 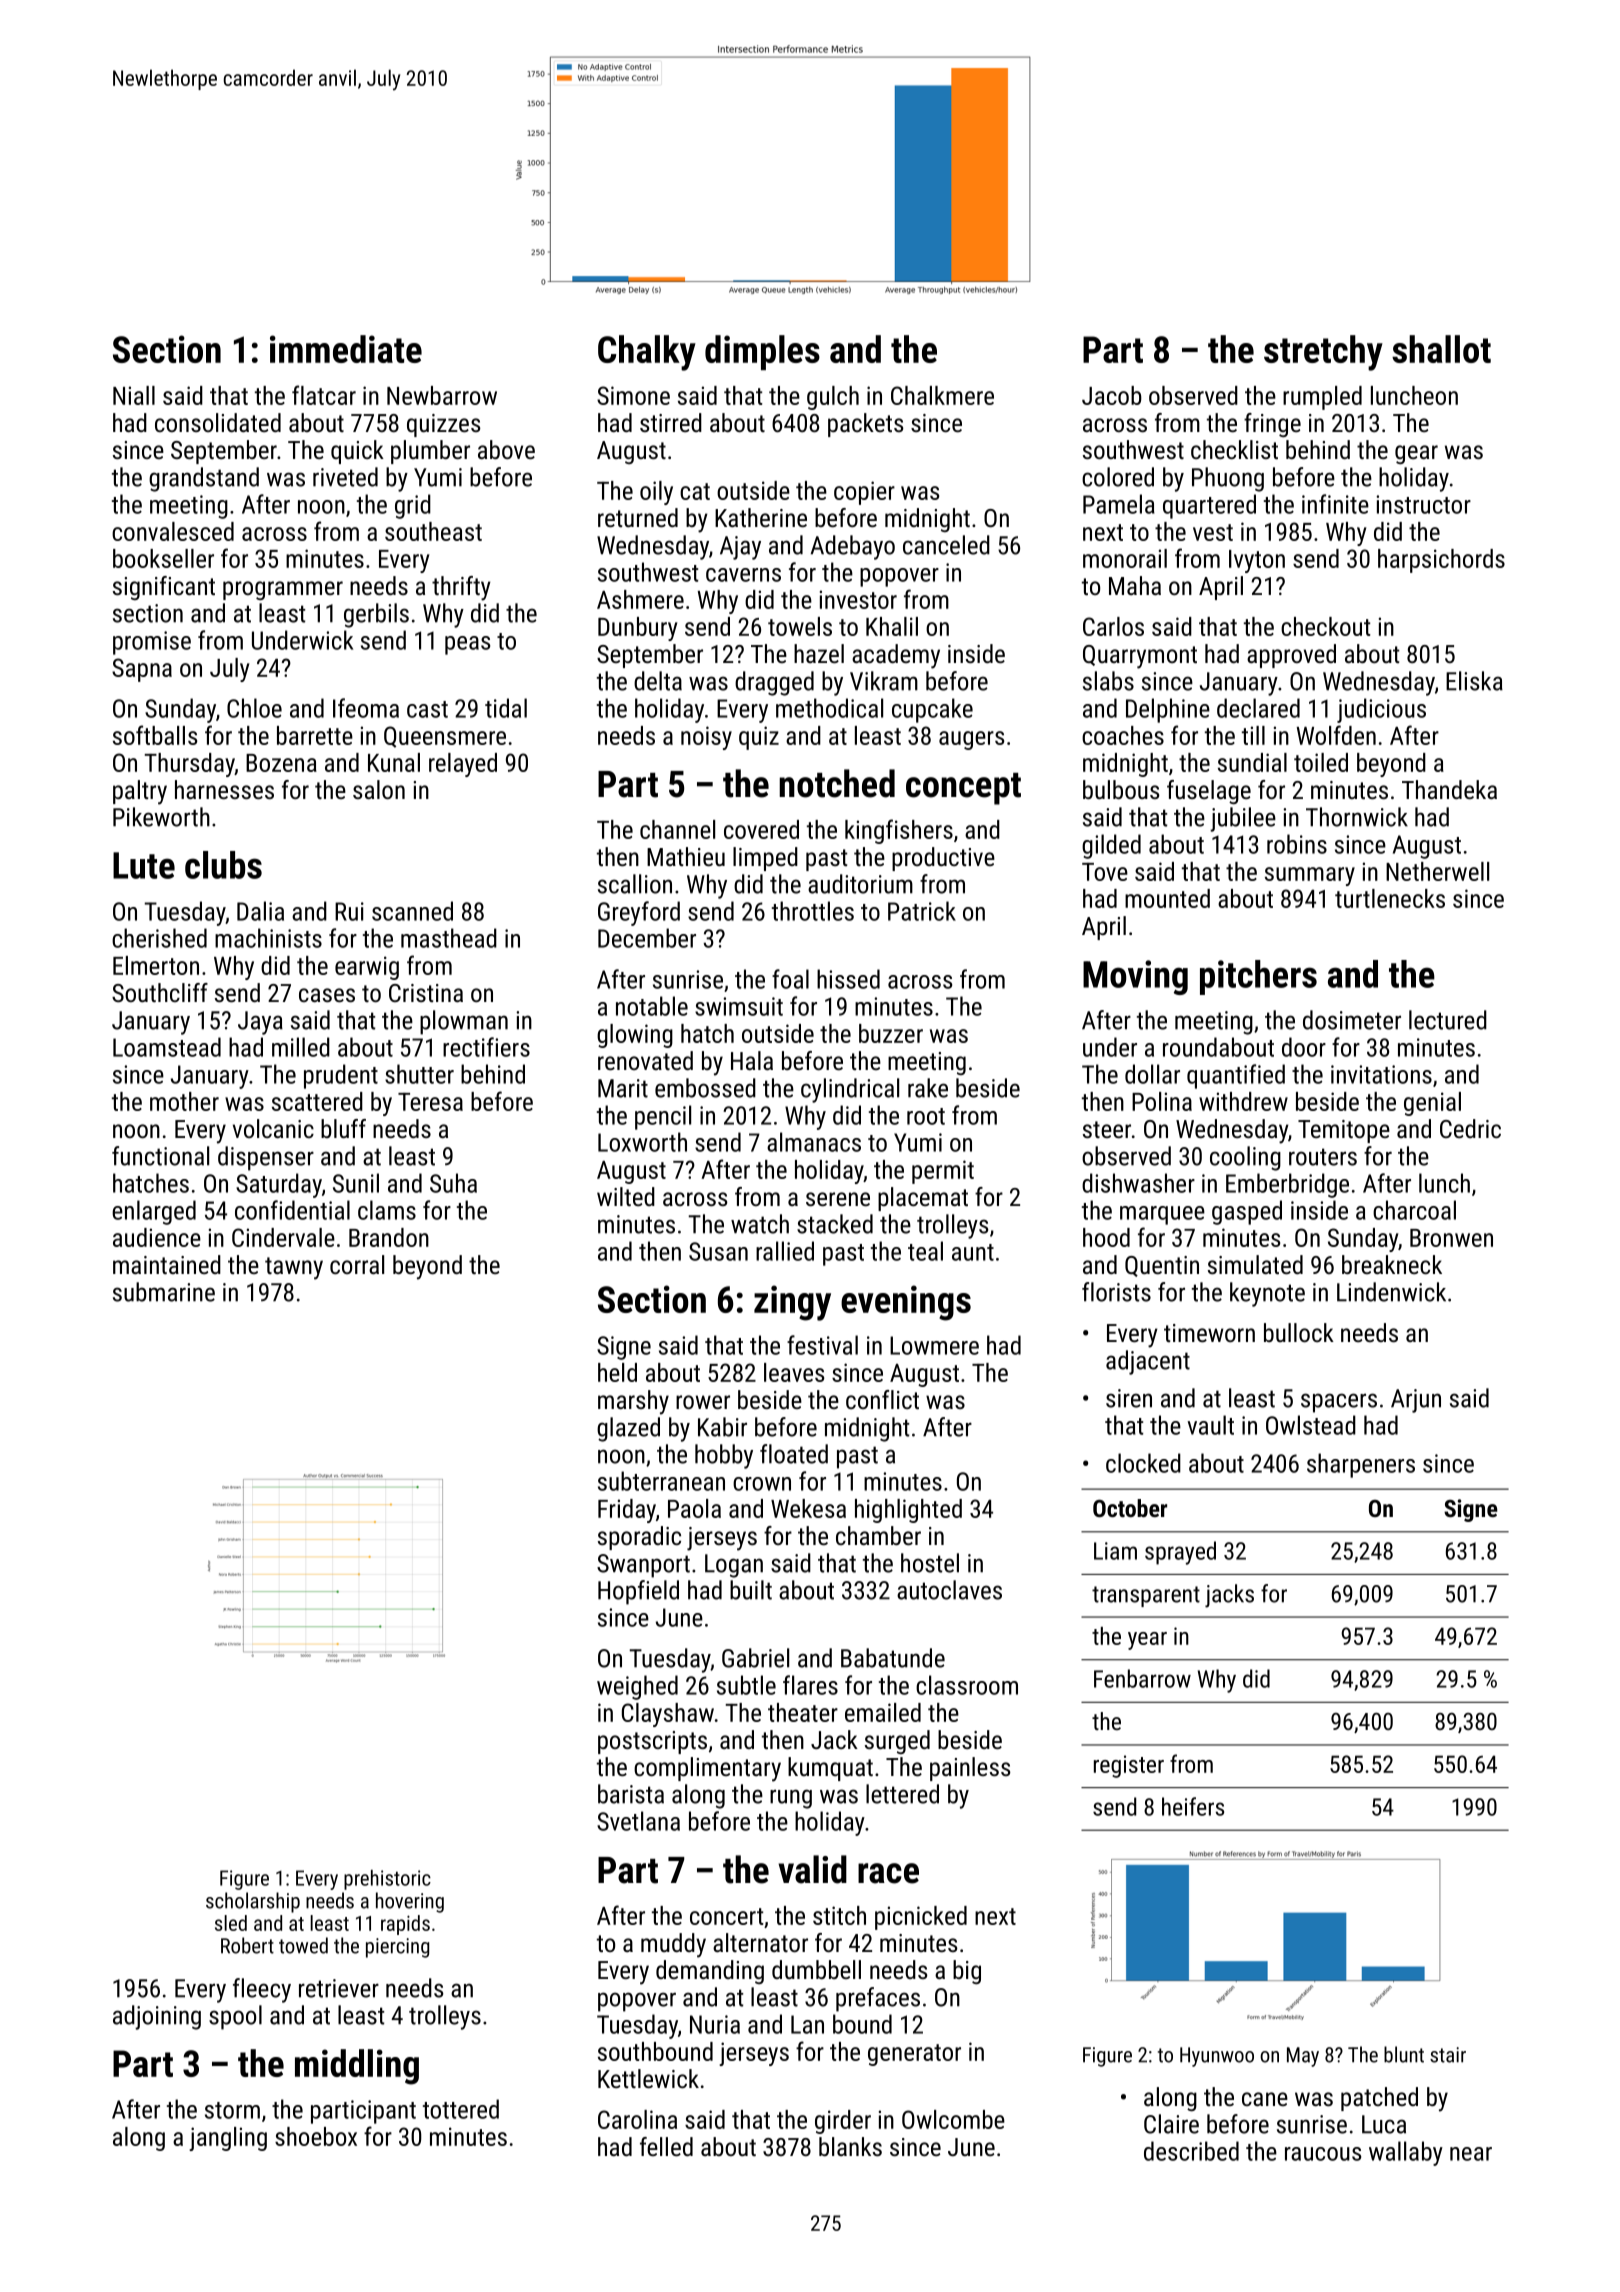 What do you see at coordinates (647, 353) in the image?
I see `Chalky` at bounding box center [647, 353].
